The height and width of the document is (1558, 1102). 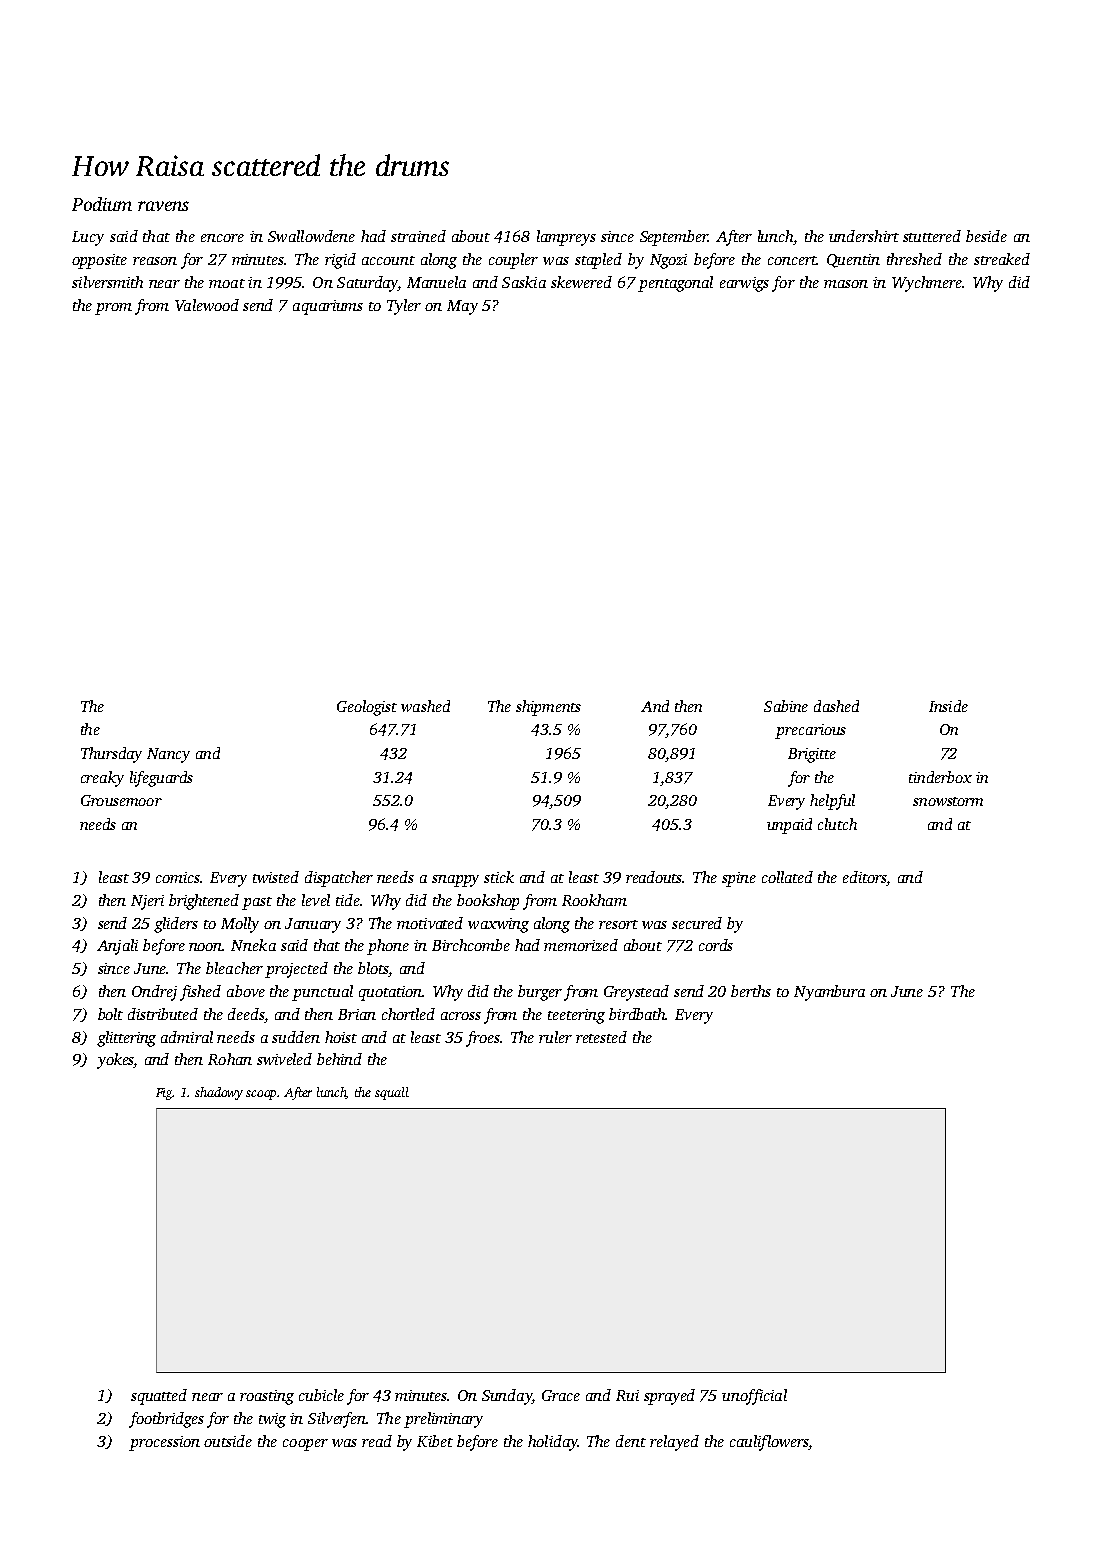 I want to click on unpaid, so click(x=789, y=826).
